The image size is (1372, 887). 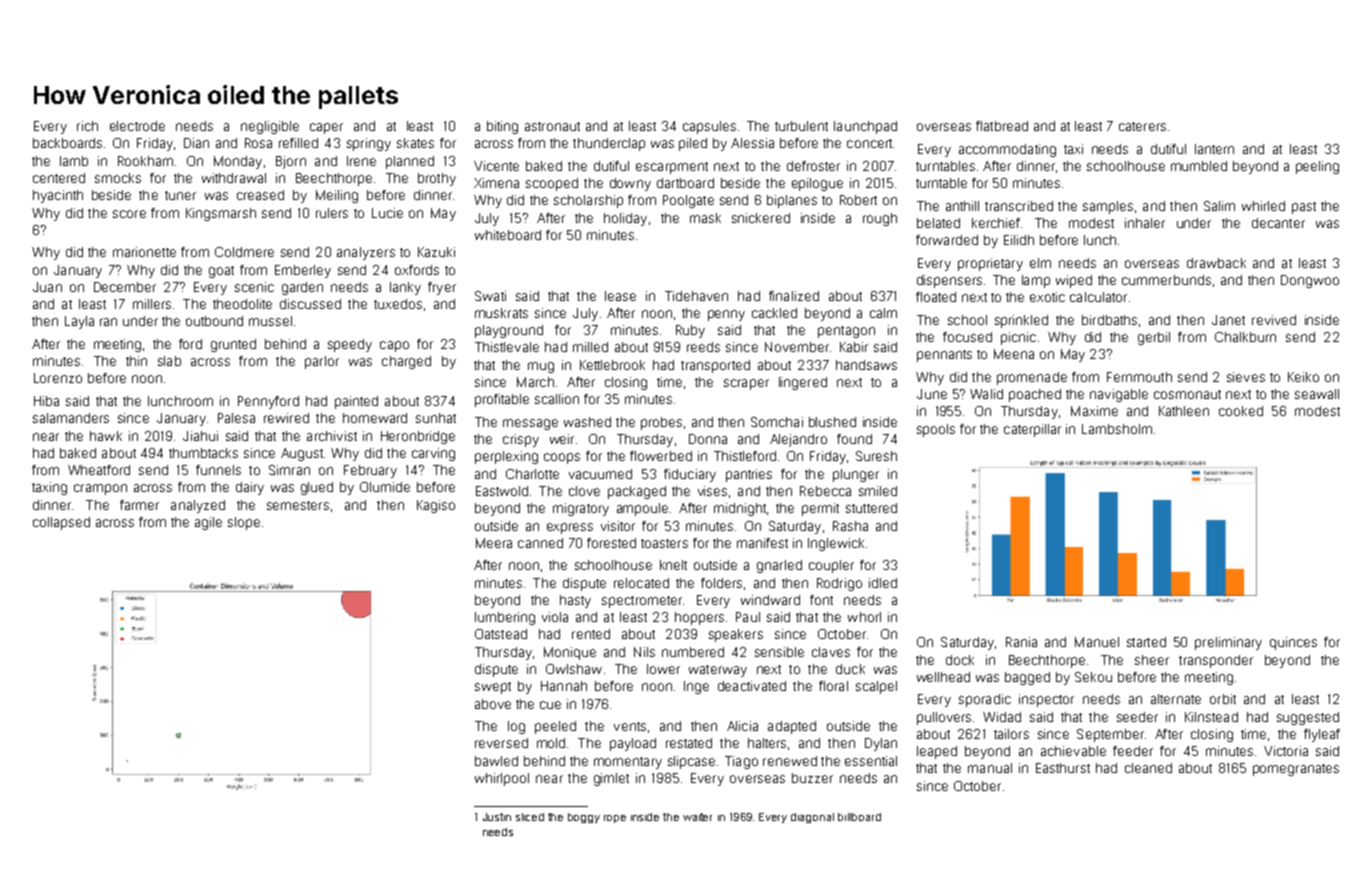 I want to click on floated, so click(x=936, y=297).
